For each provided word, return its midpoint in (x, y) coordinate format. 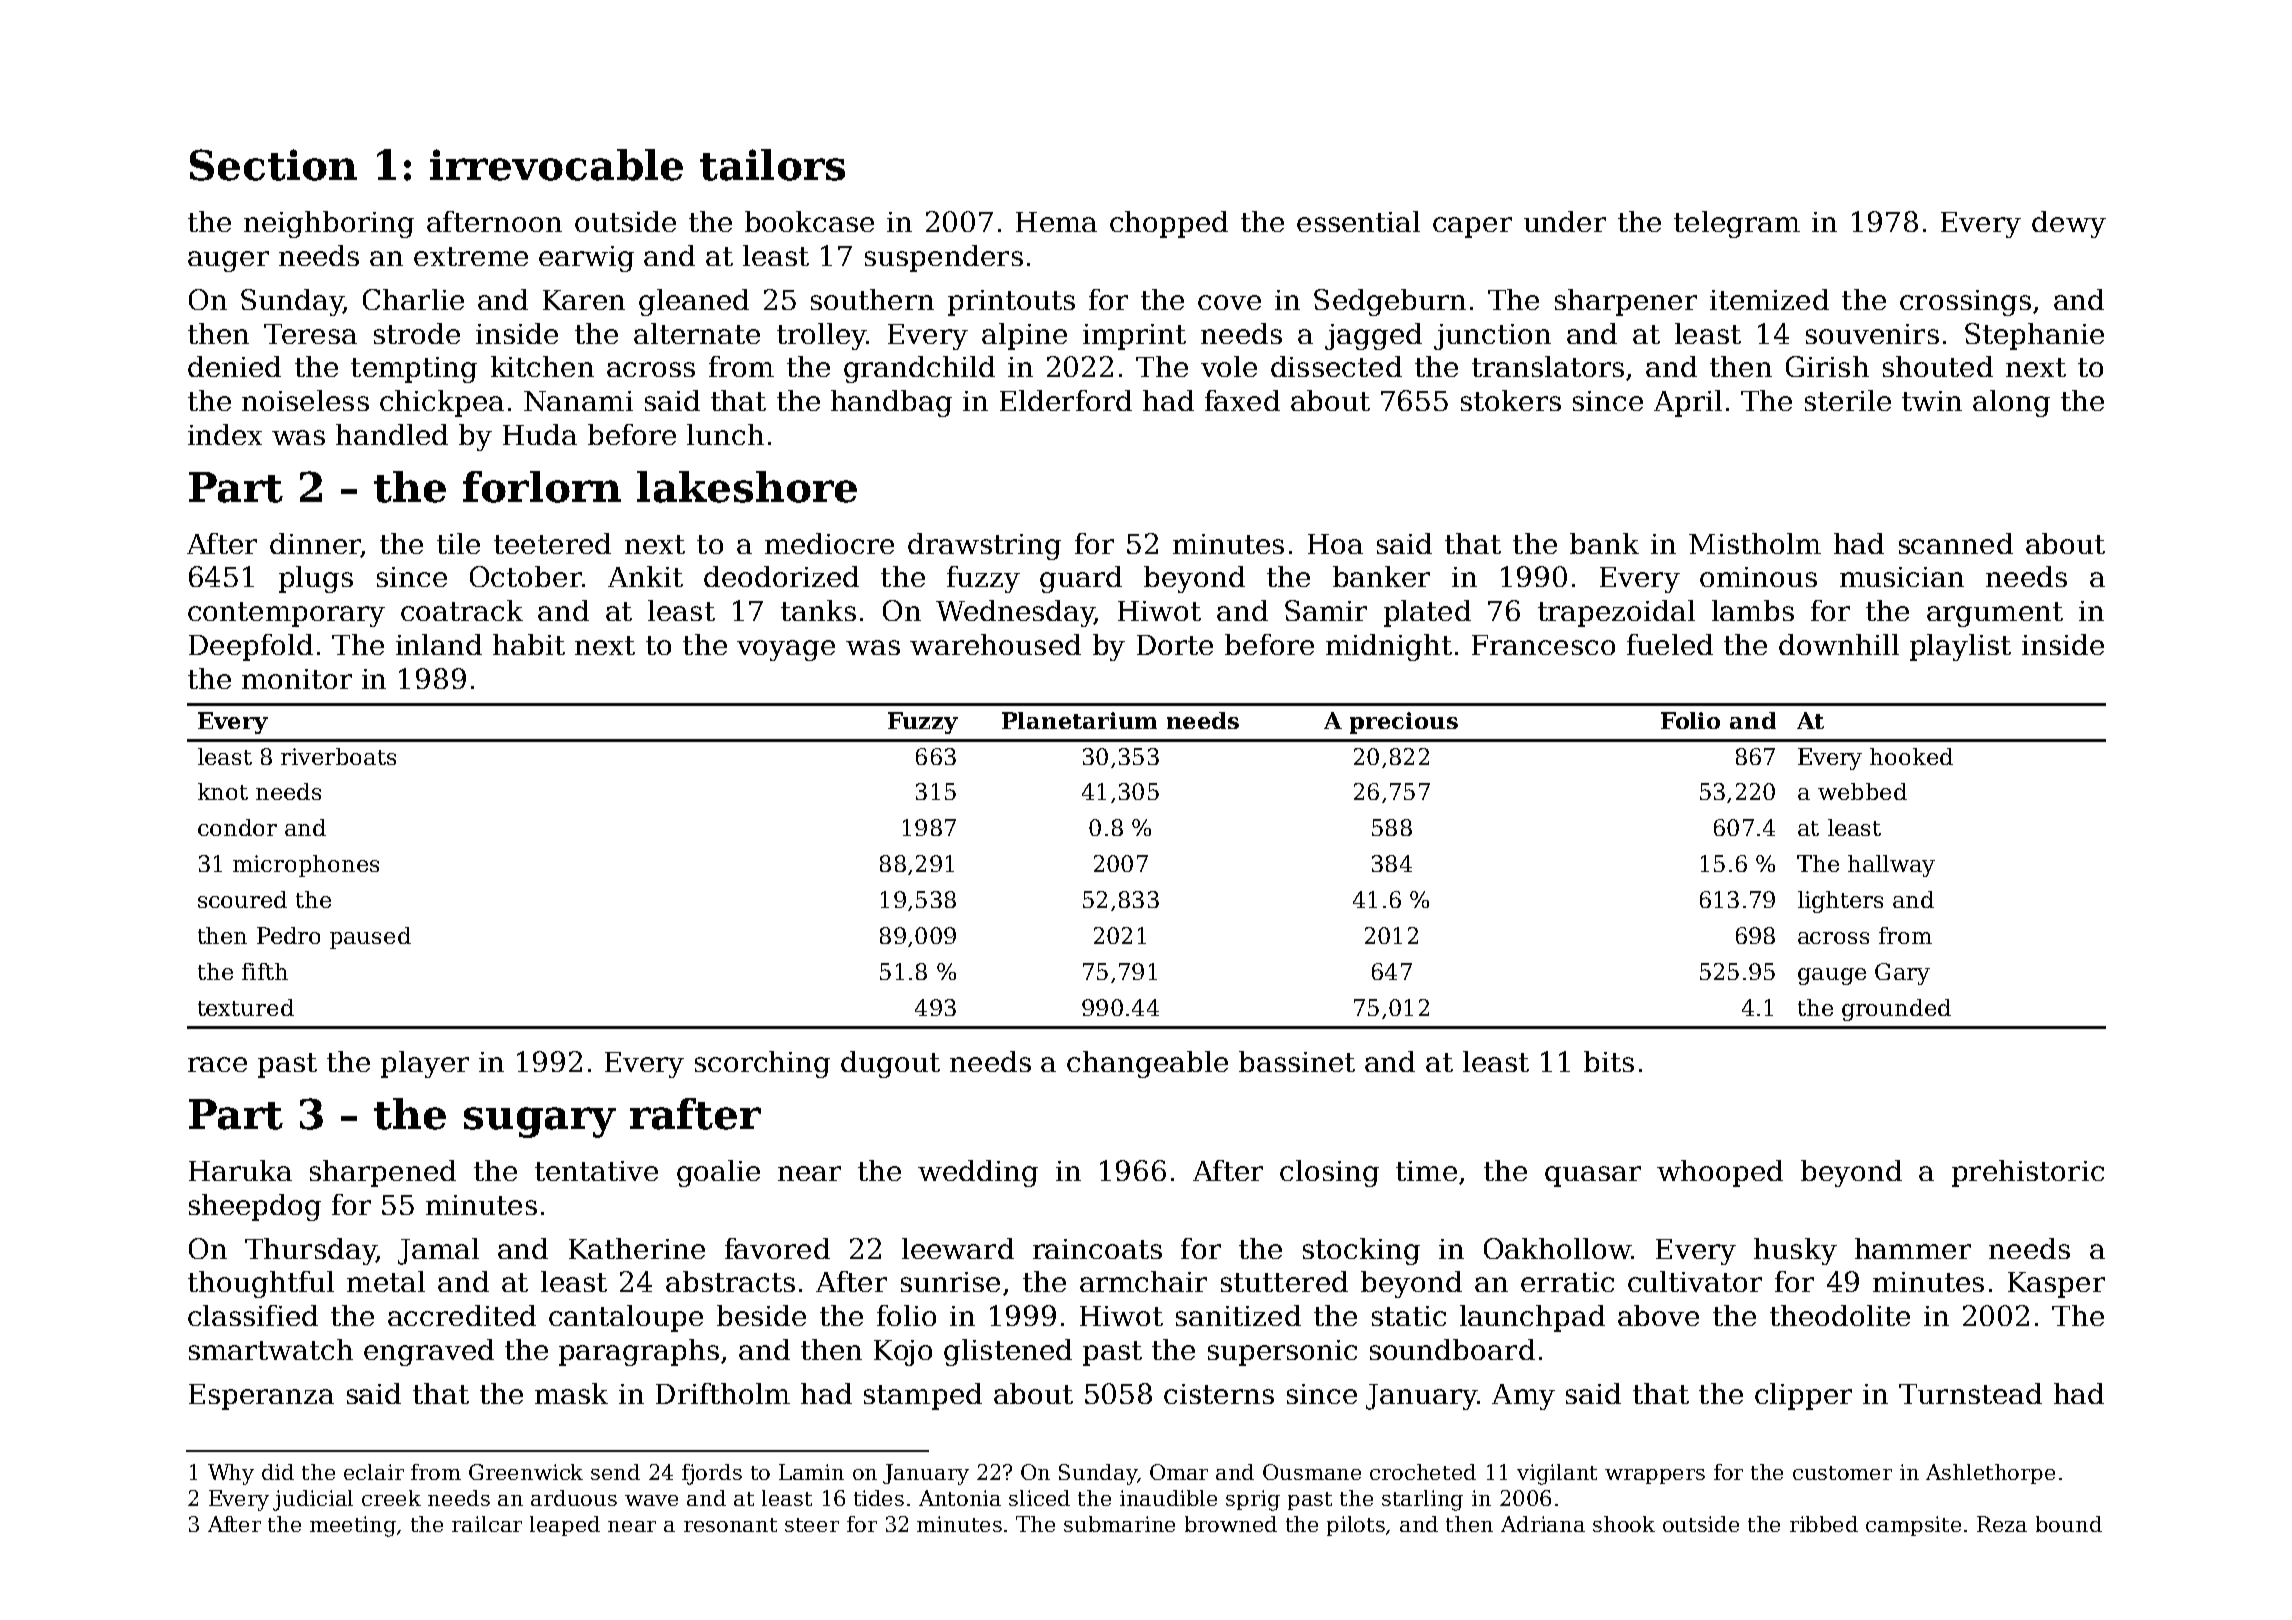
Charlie (413, 299)
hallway (1891, 866)
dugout (890, 1064)
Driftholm (723, 1393)
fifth (265, 971)
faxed (1242, 400)
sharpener (1626, 302)
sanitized (1238, 1315)
